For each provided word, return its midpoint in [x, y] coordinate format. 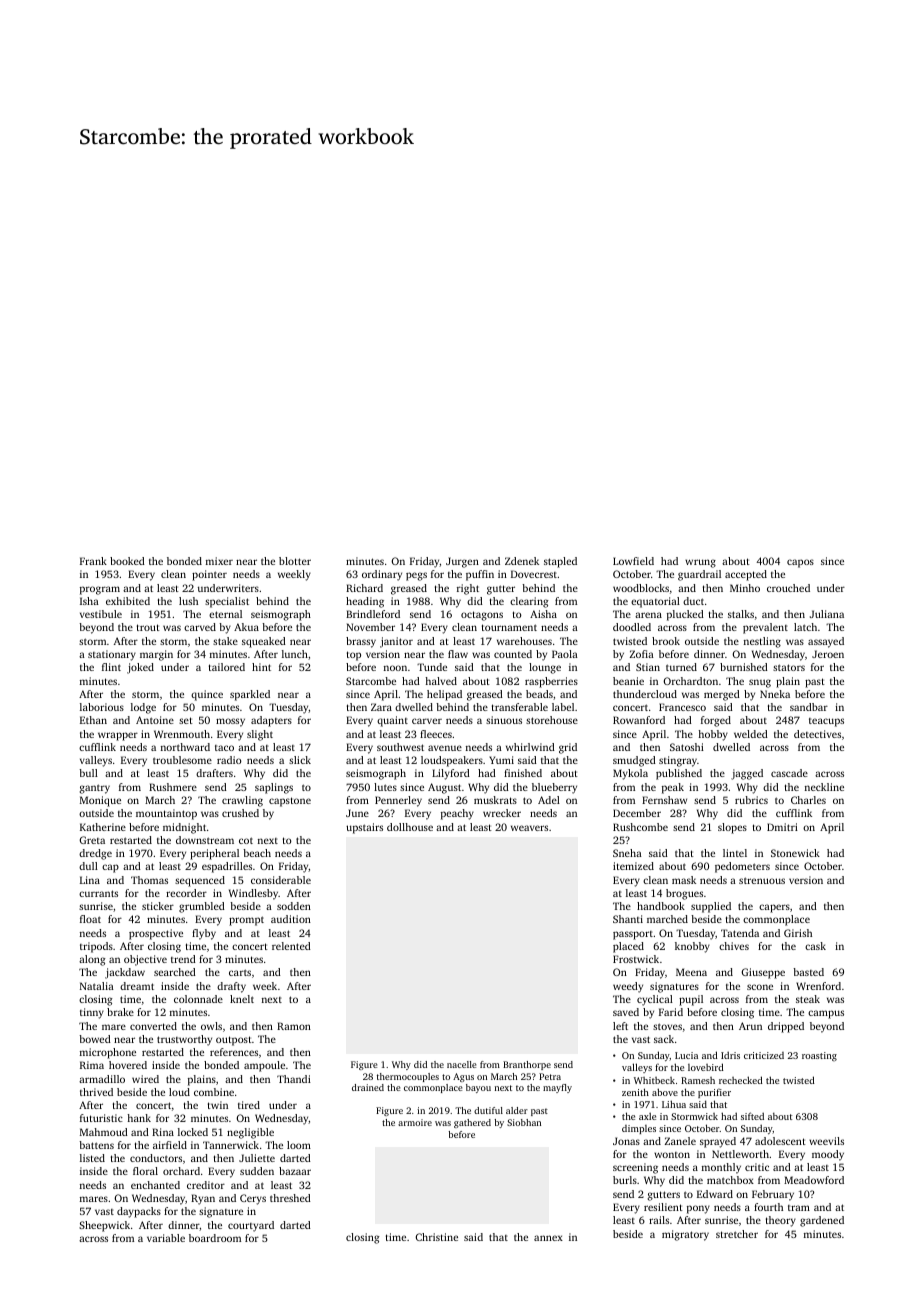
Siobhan [524, 1122]
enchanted [155, 1185]
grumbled [202, 907]
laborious [102, 707]
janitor [396, 642]
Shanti [628, 919]
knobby [692, 947]
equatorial [655, 602]
